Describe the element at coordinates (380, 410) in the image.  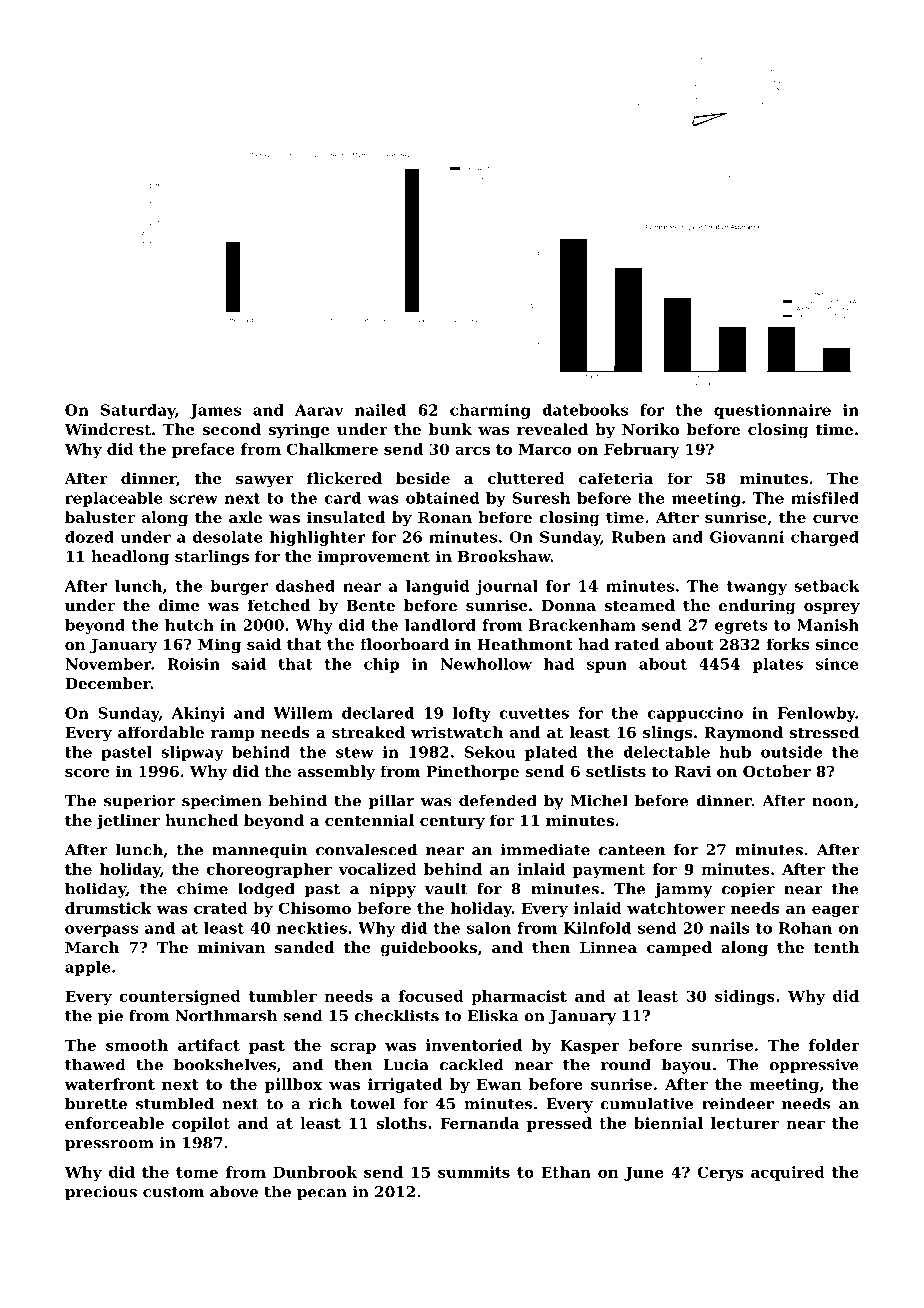
I see `nailed` at that location.
